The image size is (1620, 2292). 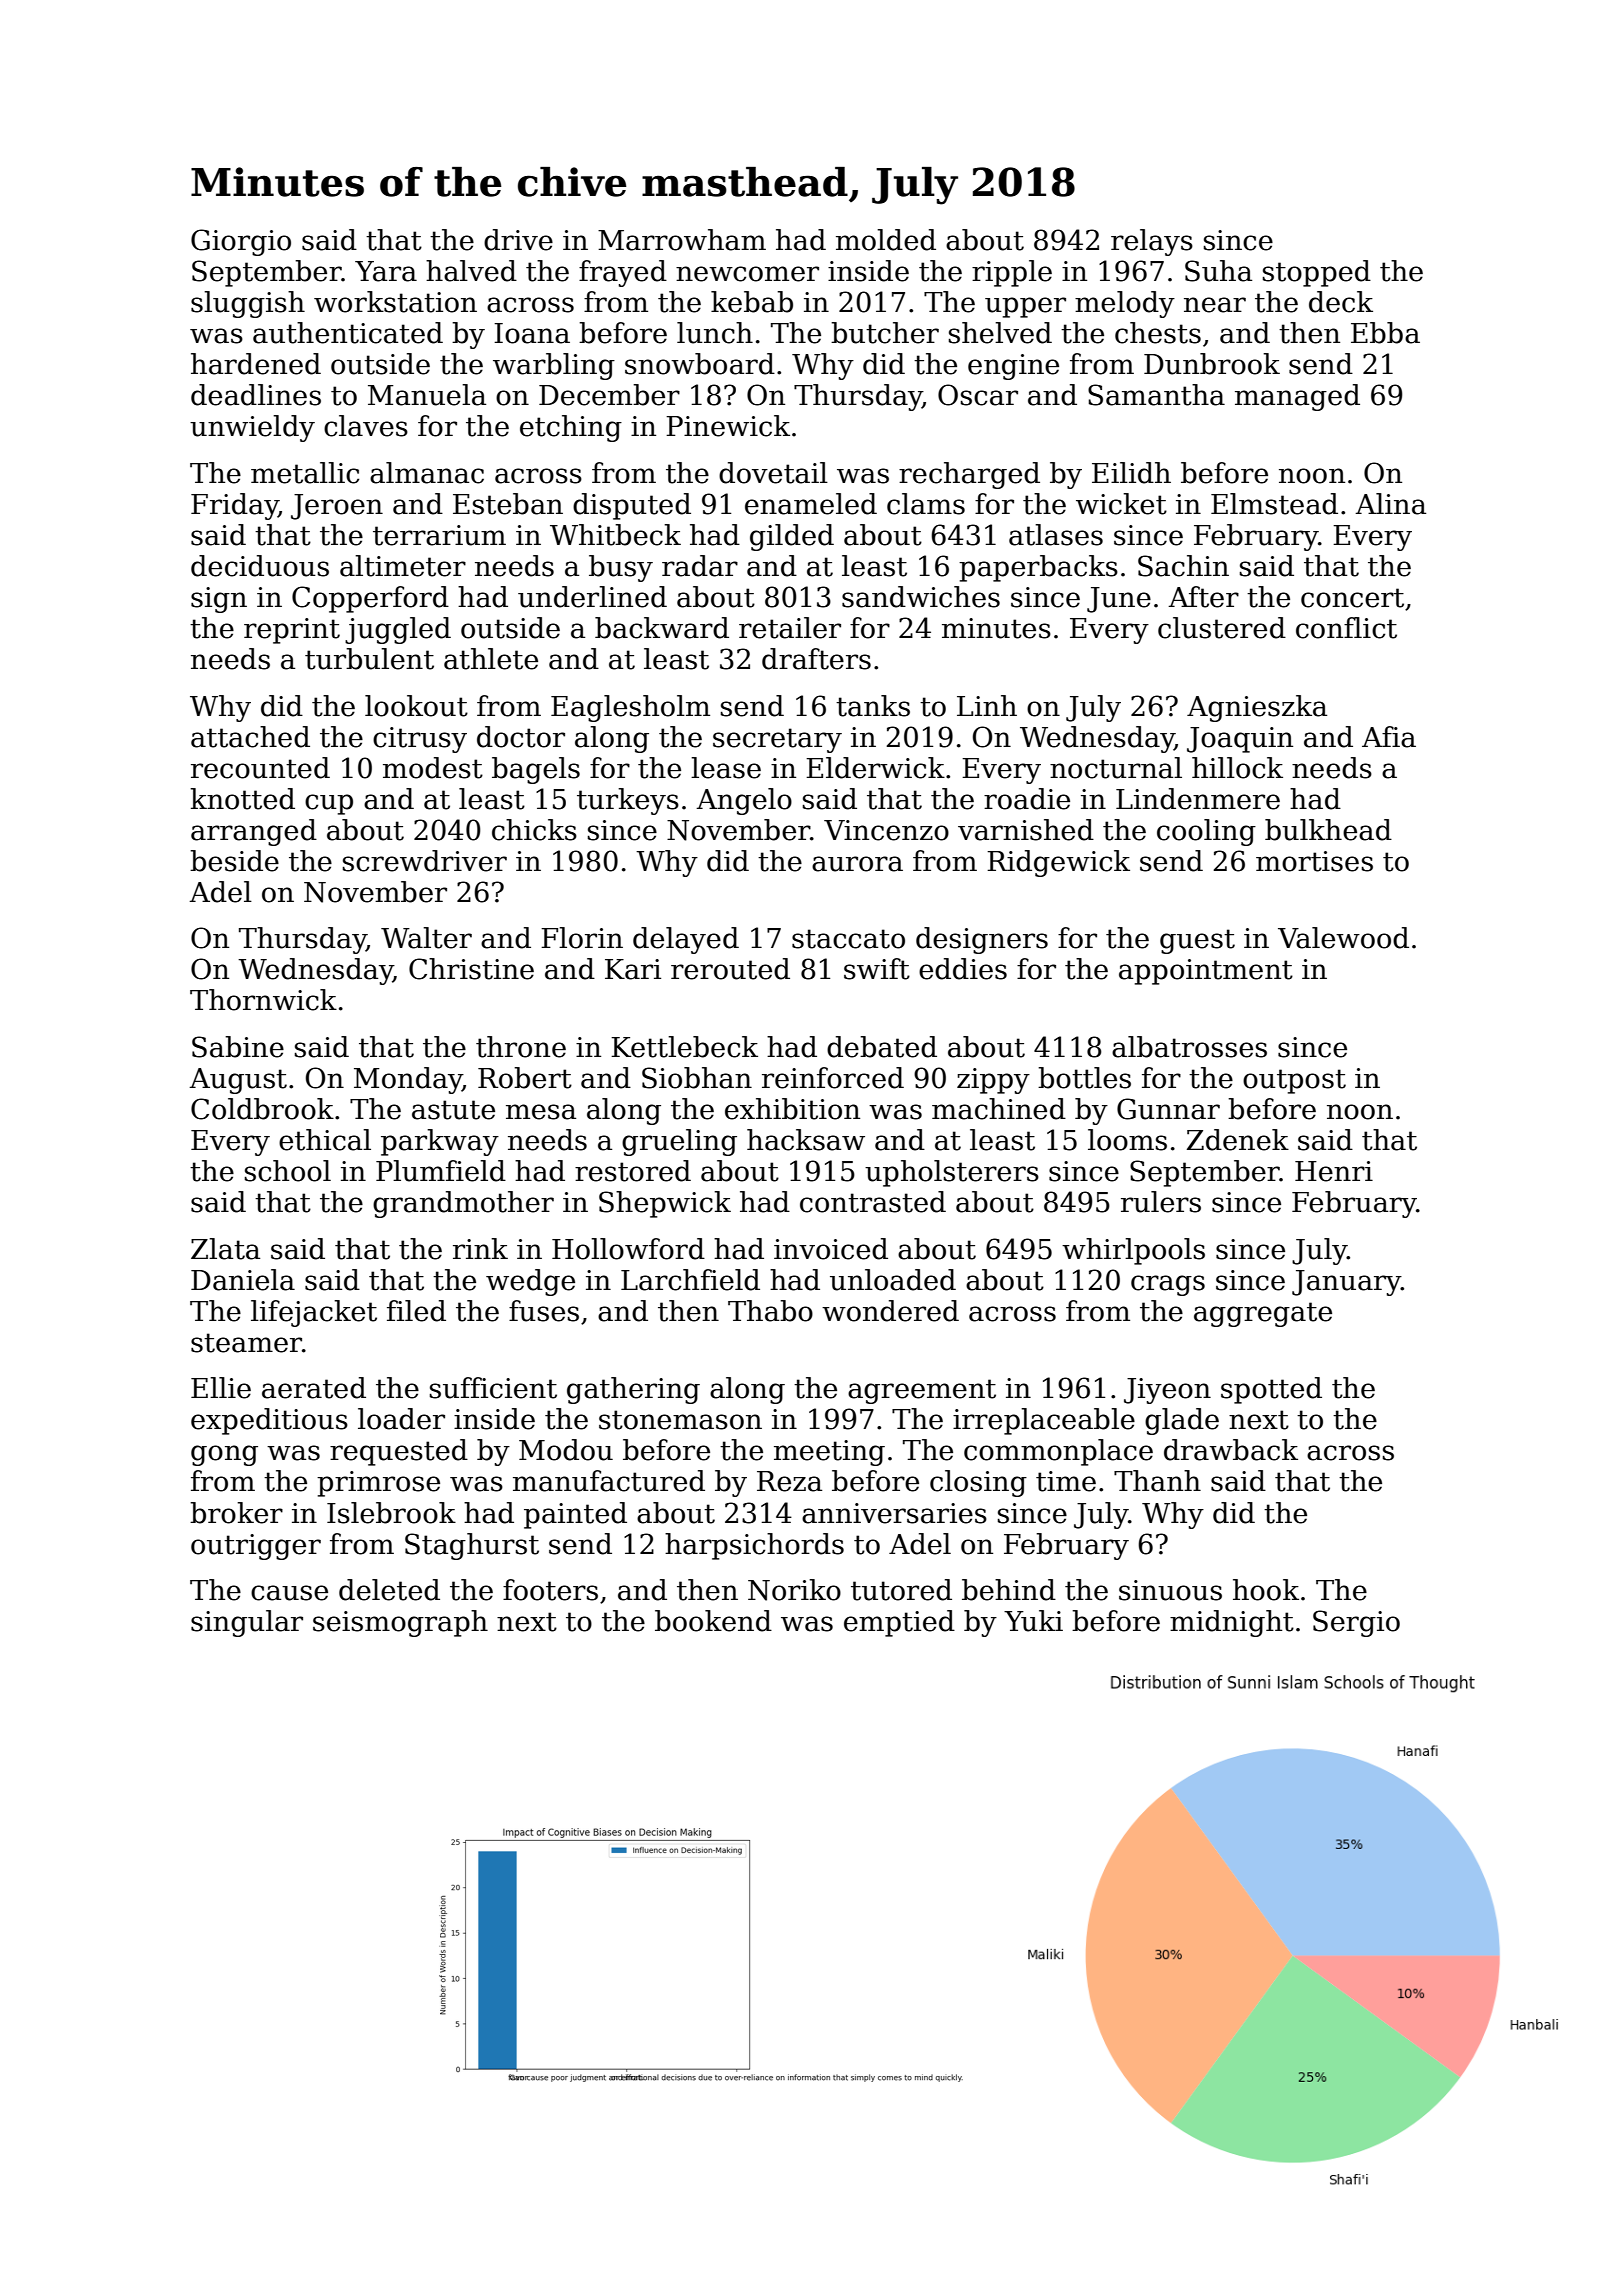 What do you see at coordinates (978, 1483) in the screenshot?
I see `closing` at bounding box center [978, 1483].
